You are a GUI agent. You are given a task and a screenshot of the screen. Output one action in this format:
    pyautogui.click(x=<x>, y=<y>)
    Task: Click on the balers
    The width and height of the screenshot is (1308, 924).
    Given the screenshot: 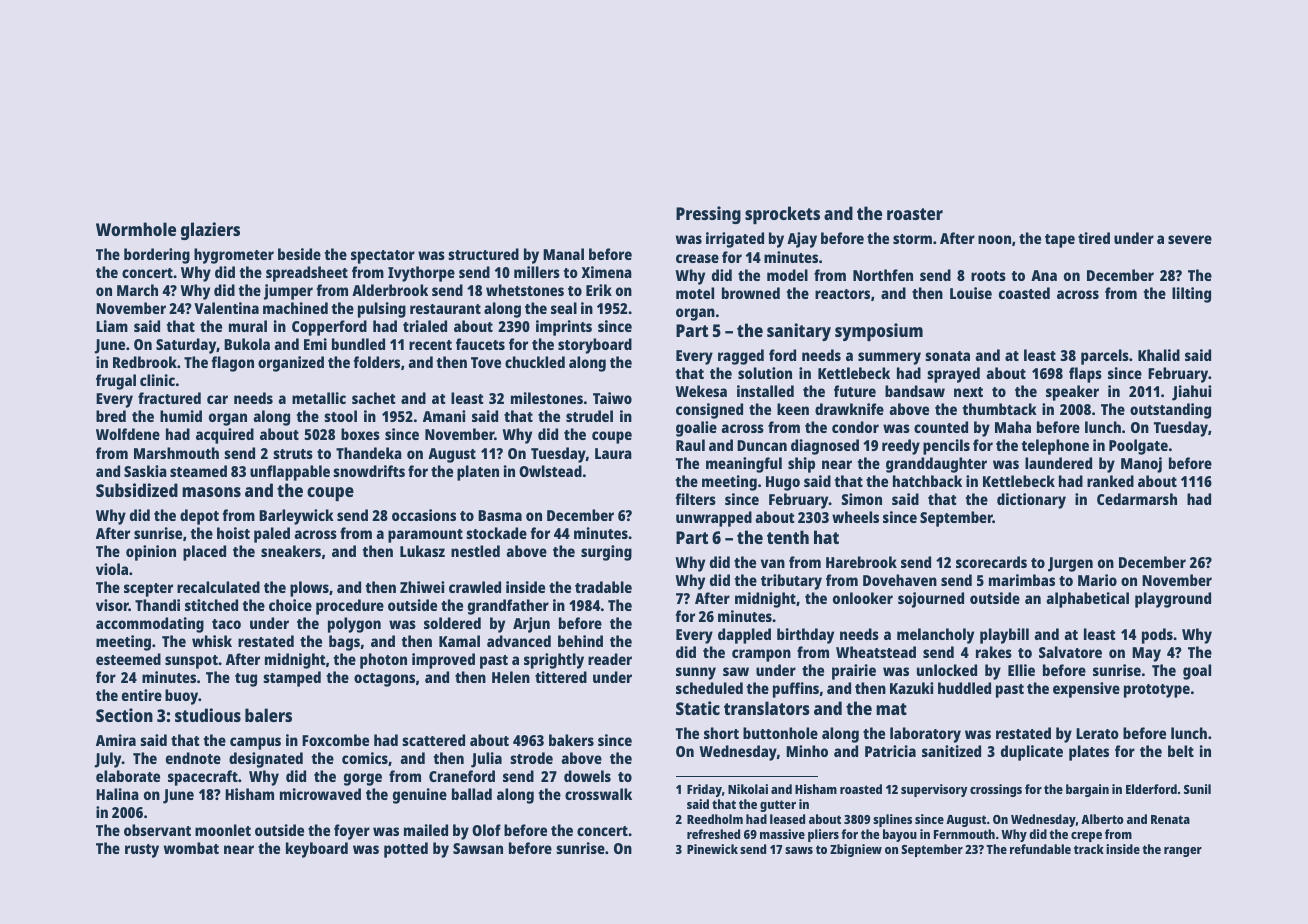 What is the action you would take?
    pyautogui.click(x=268, y=715)
